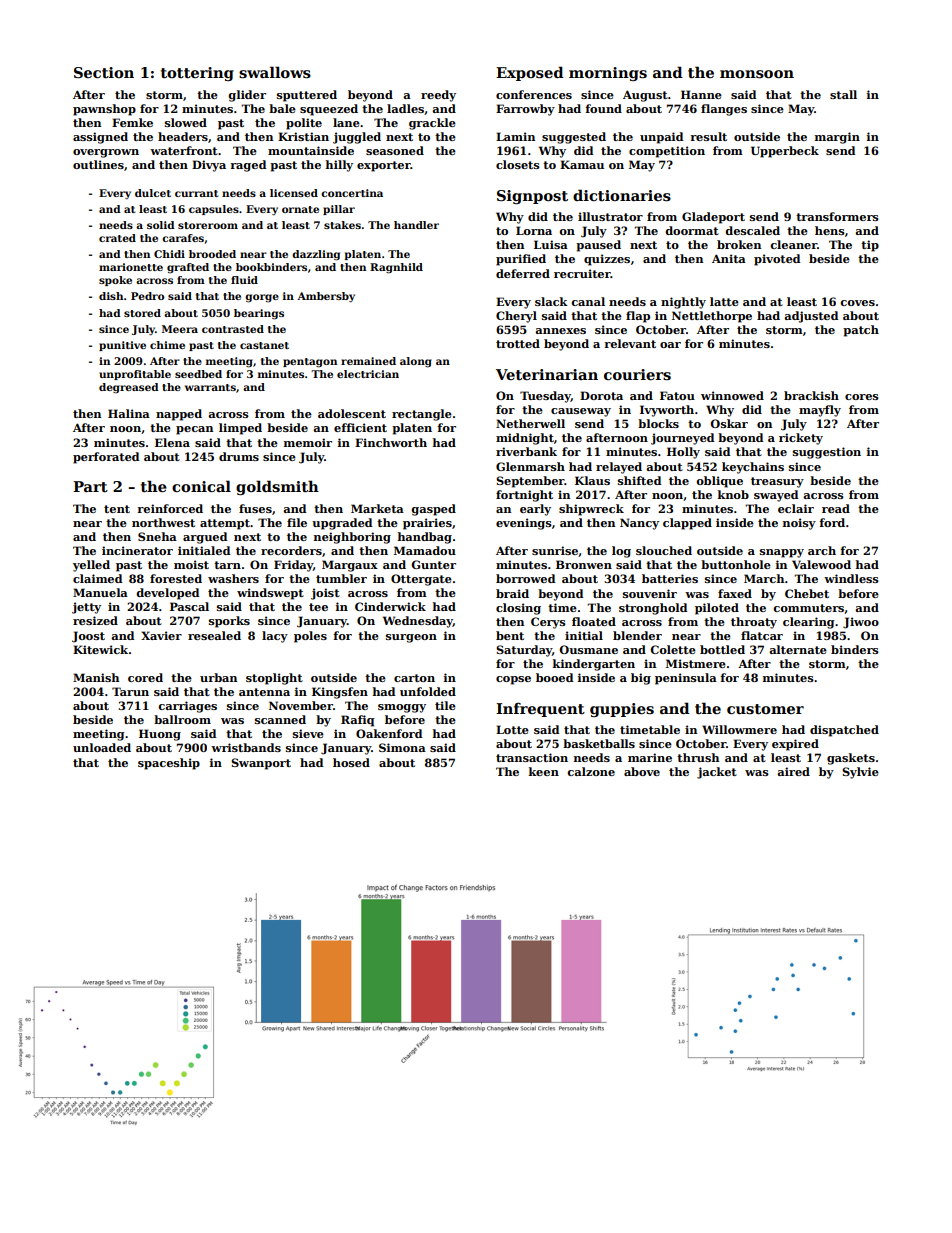  Describe the element at coordinates (548, 623) in the page. I see `Cerys` at that location.
